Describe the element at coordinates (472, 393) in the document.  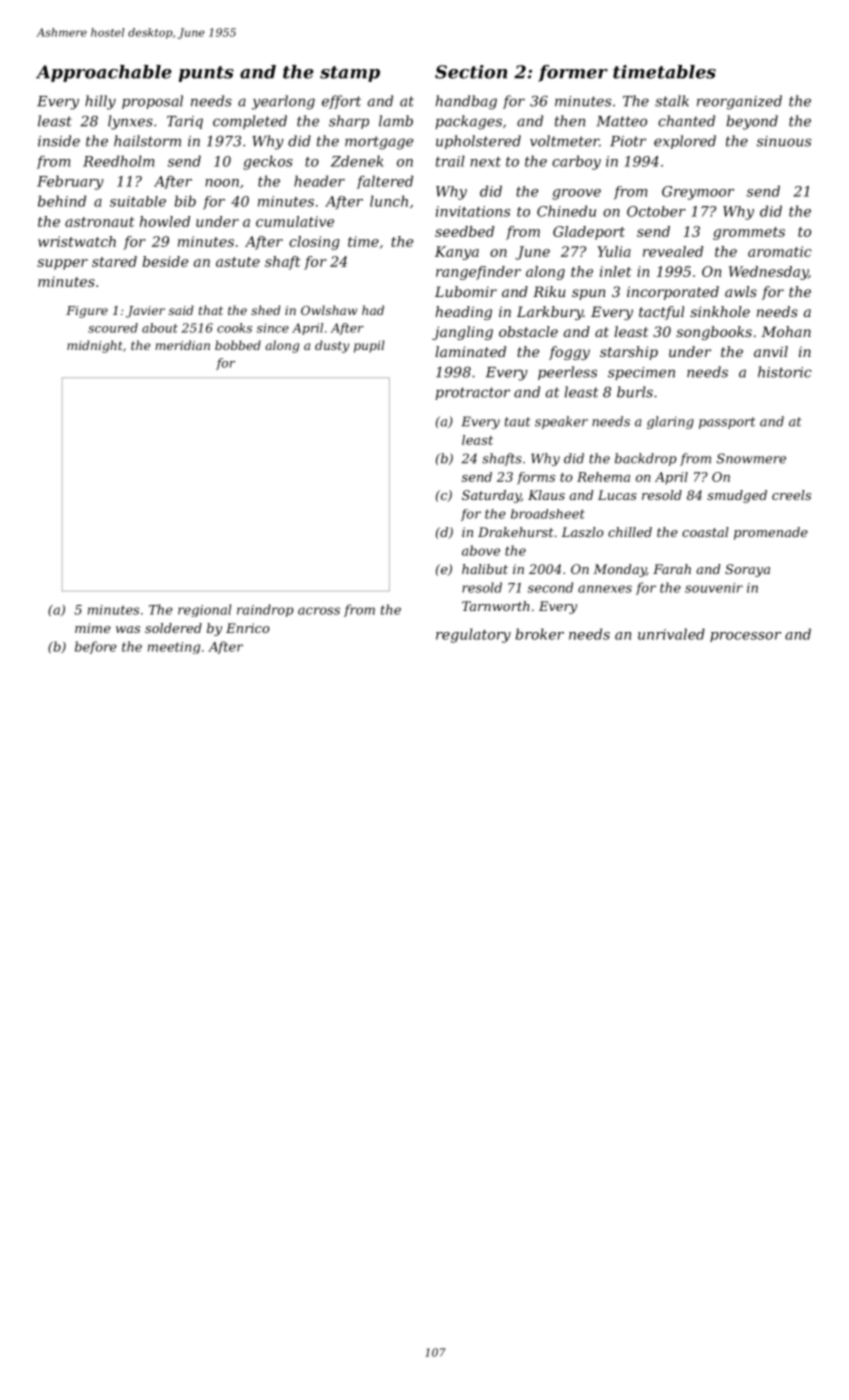
I see `protractor` at that location.
